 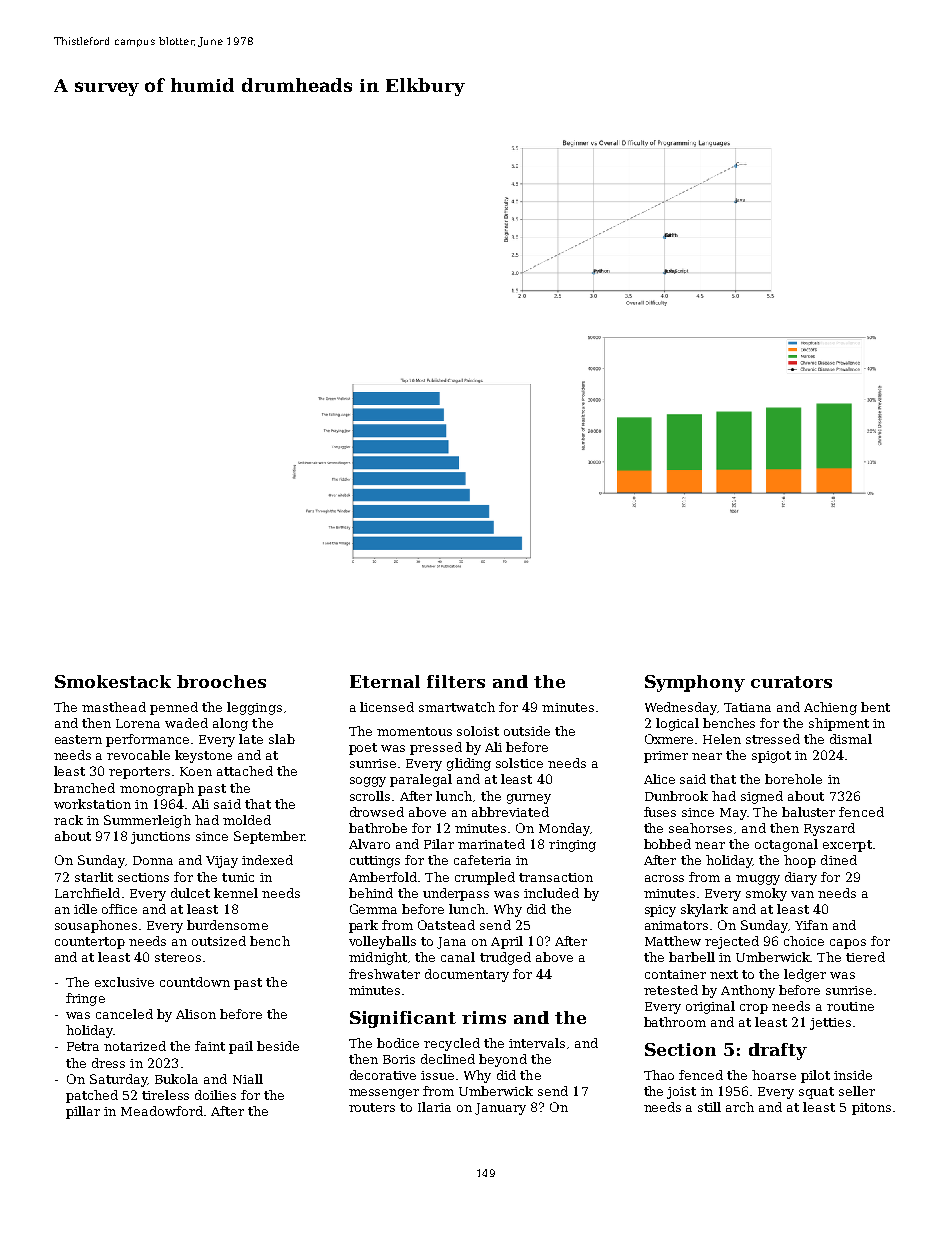 What do you see at coordinates (805, 975) in the document?
I see `ledger` at bounding box center [805, 975].
